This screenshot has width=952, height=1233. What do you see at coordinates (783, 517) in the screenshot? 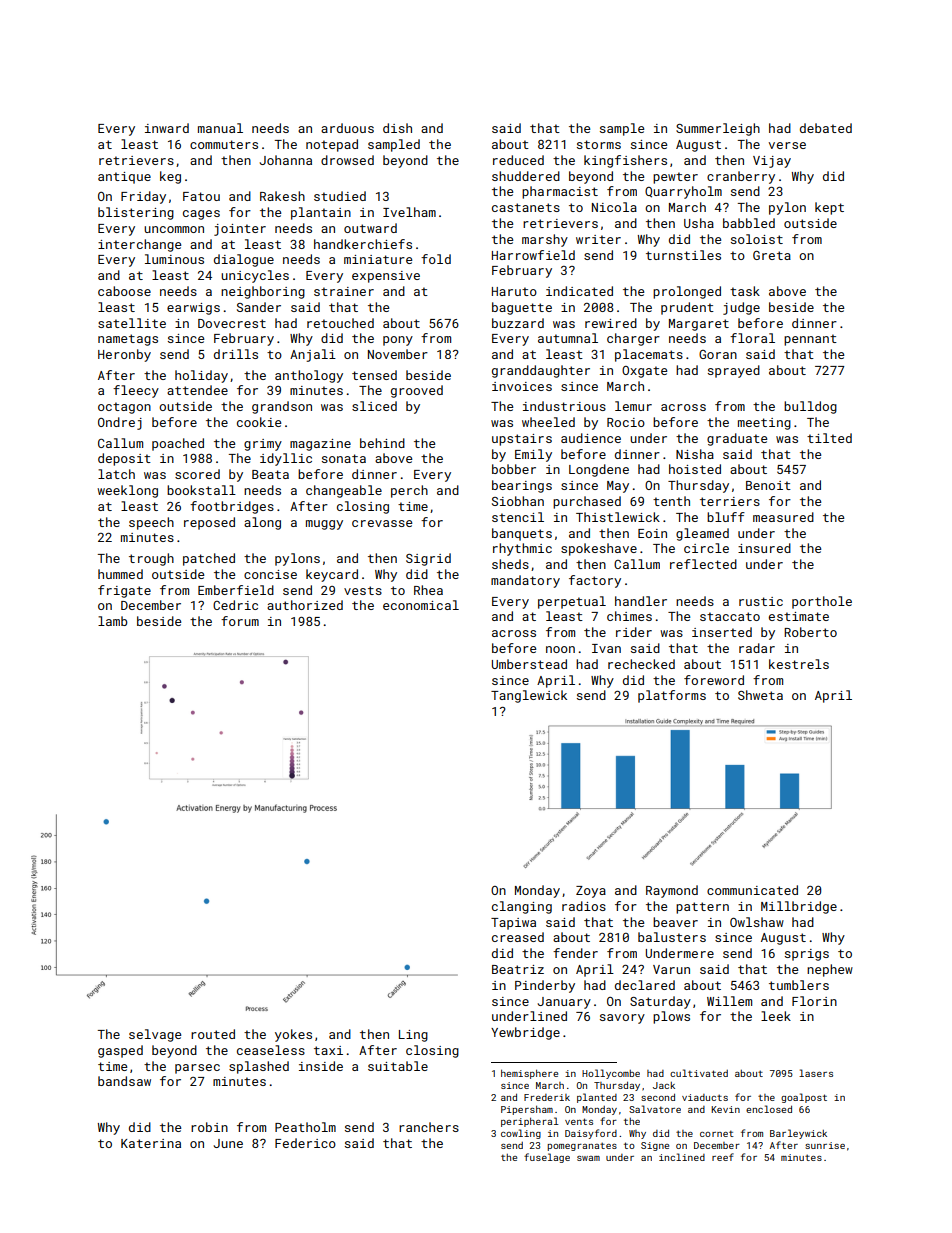
I see `measured` at bounding box center [783, 517].
